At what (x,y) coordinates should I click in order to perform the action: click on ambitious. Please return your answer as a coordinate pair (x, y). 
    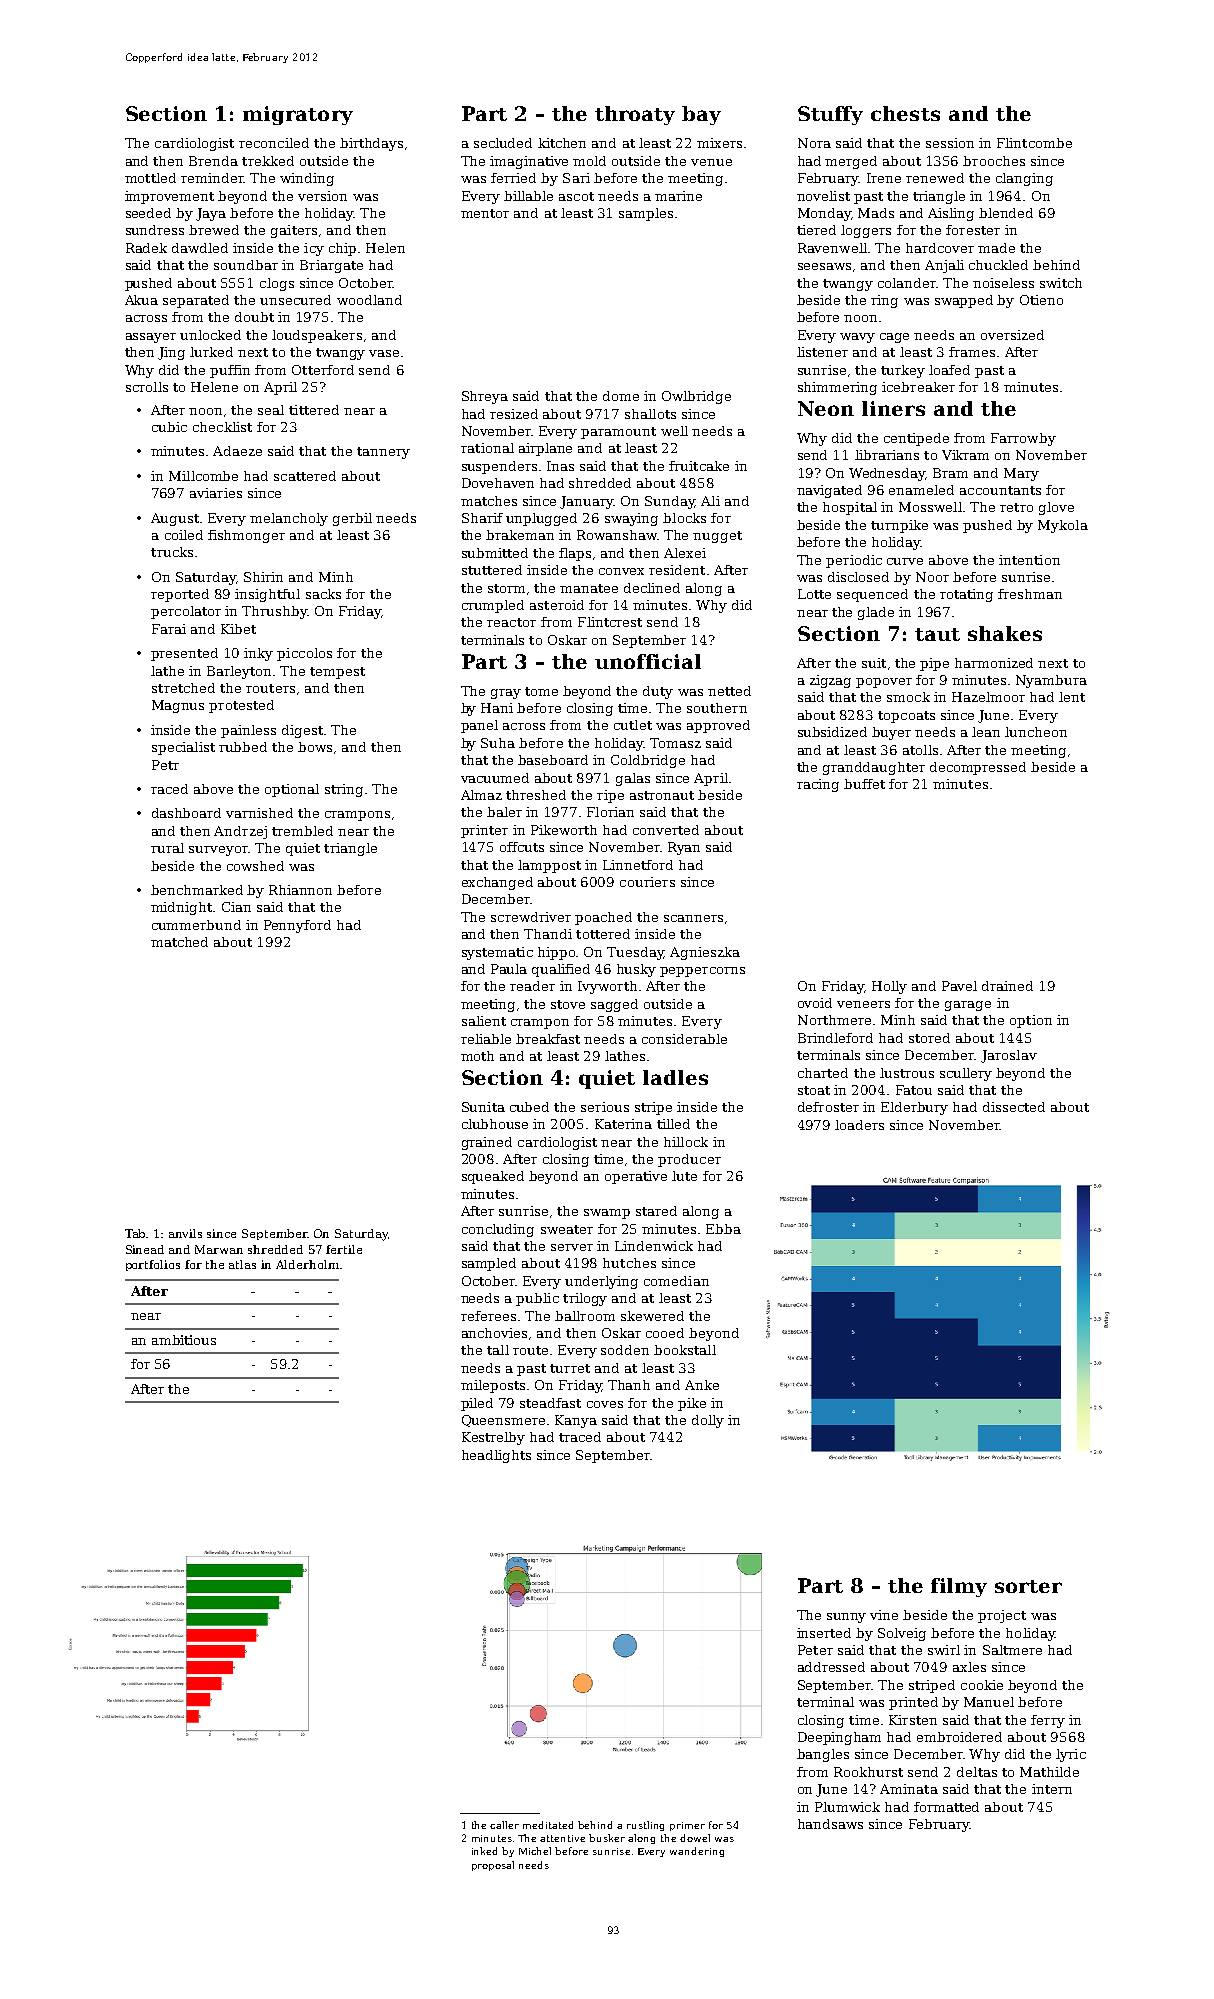
    Looking at the image, I should click on (184, 1340).
